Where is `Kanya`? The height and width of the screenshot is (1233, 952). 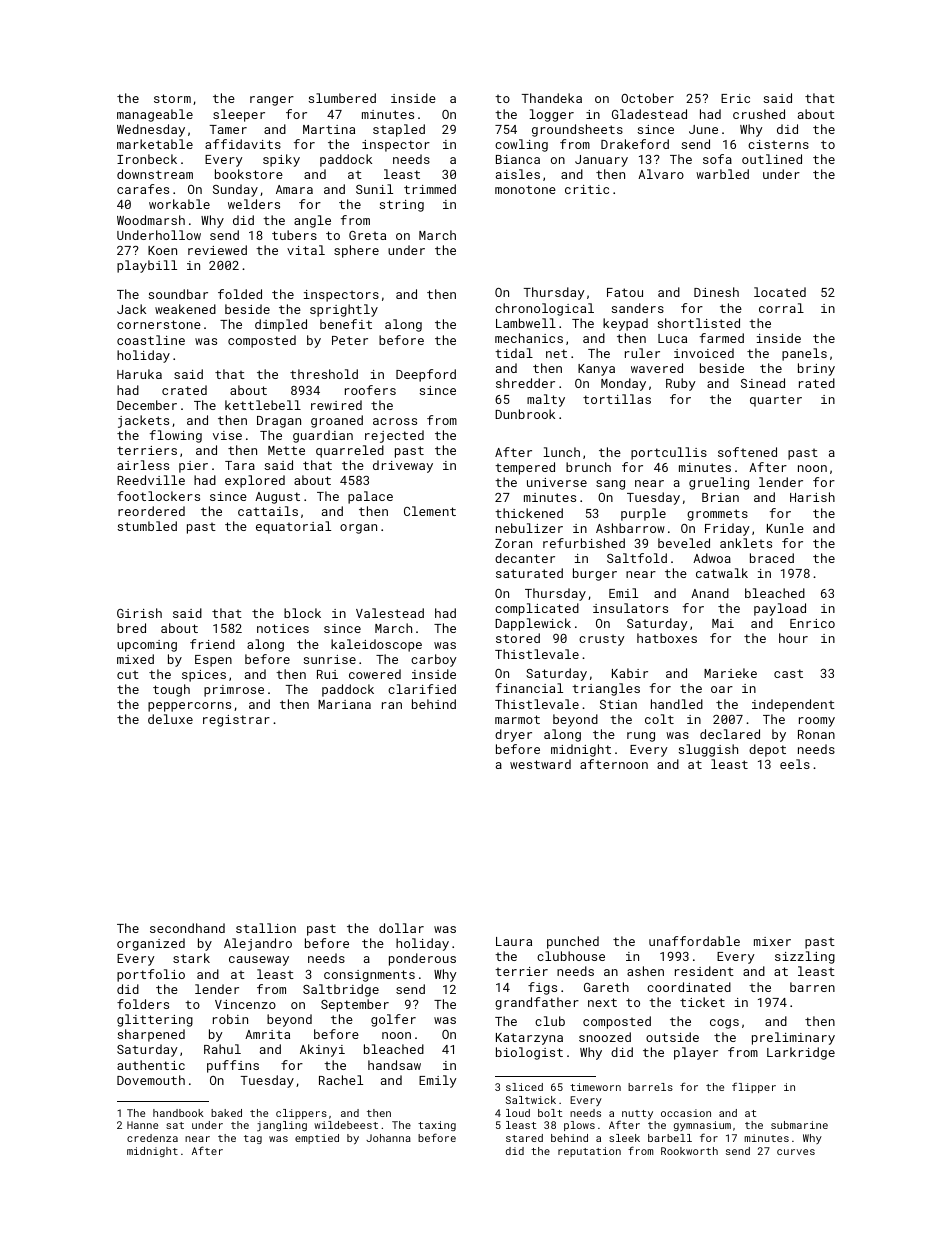 Kanya is located at coordinates (596, 370).
